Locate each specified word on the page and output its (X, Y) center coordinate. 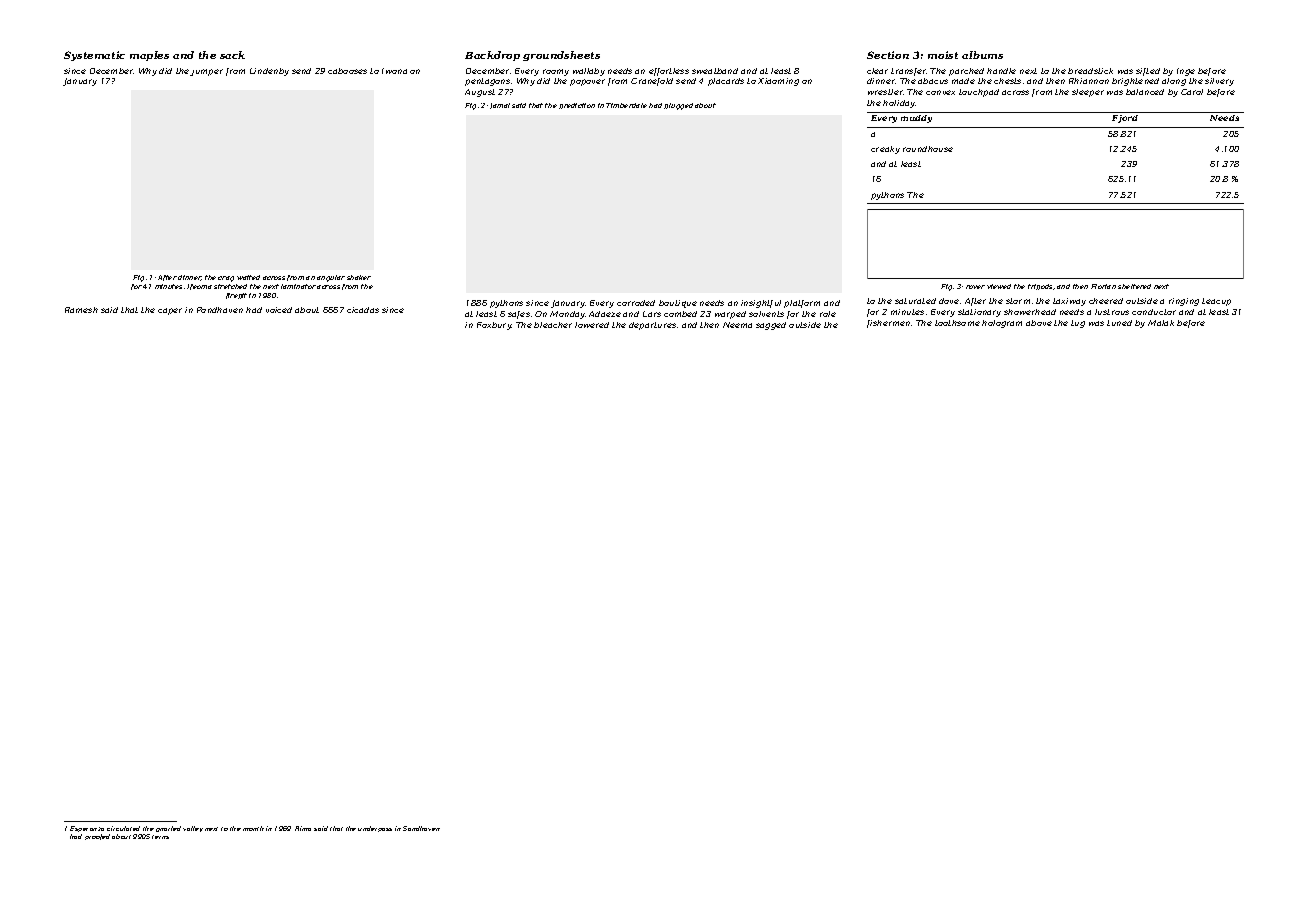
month (253, 828)
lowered (592, 325)
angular (331, 278)
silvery (1219, 82)
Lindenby (269, 72)
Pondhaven (220, 310)
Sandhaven (421, 828)
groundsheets (561, 56)
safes (519, 315)
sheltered (1134, 286)
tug (1078, 324)
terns (160, 837)
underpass (375, 829)
